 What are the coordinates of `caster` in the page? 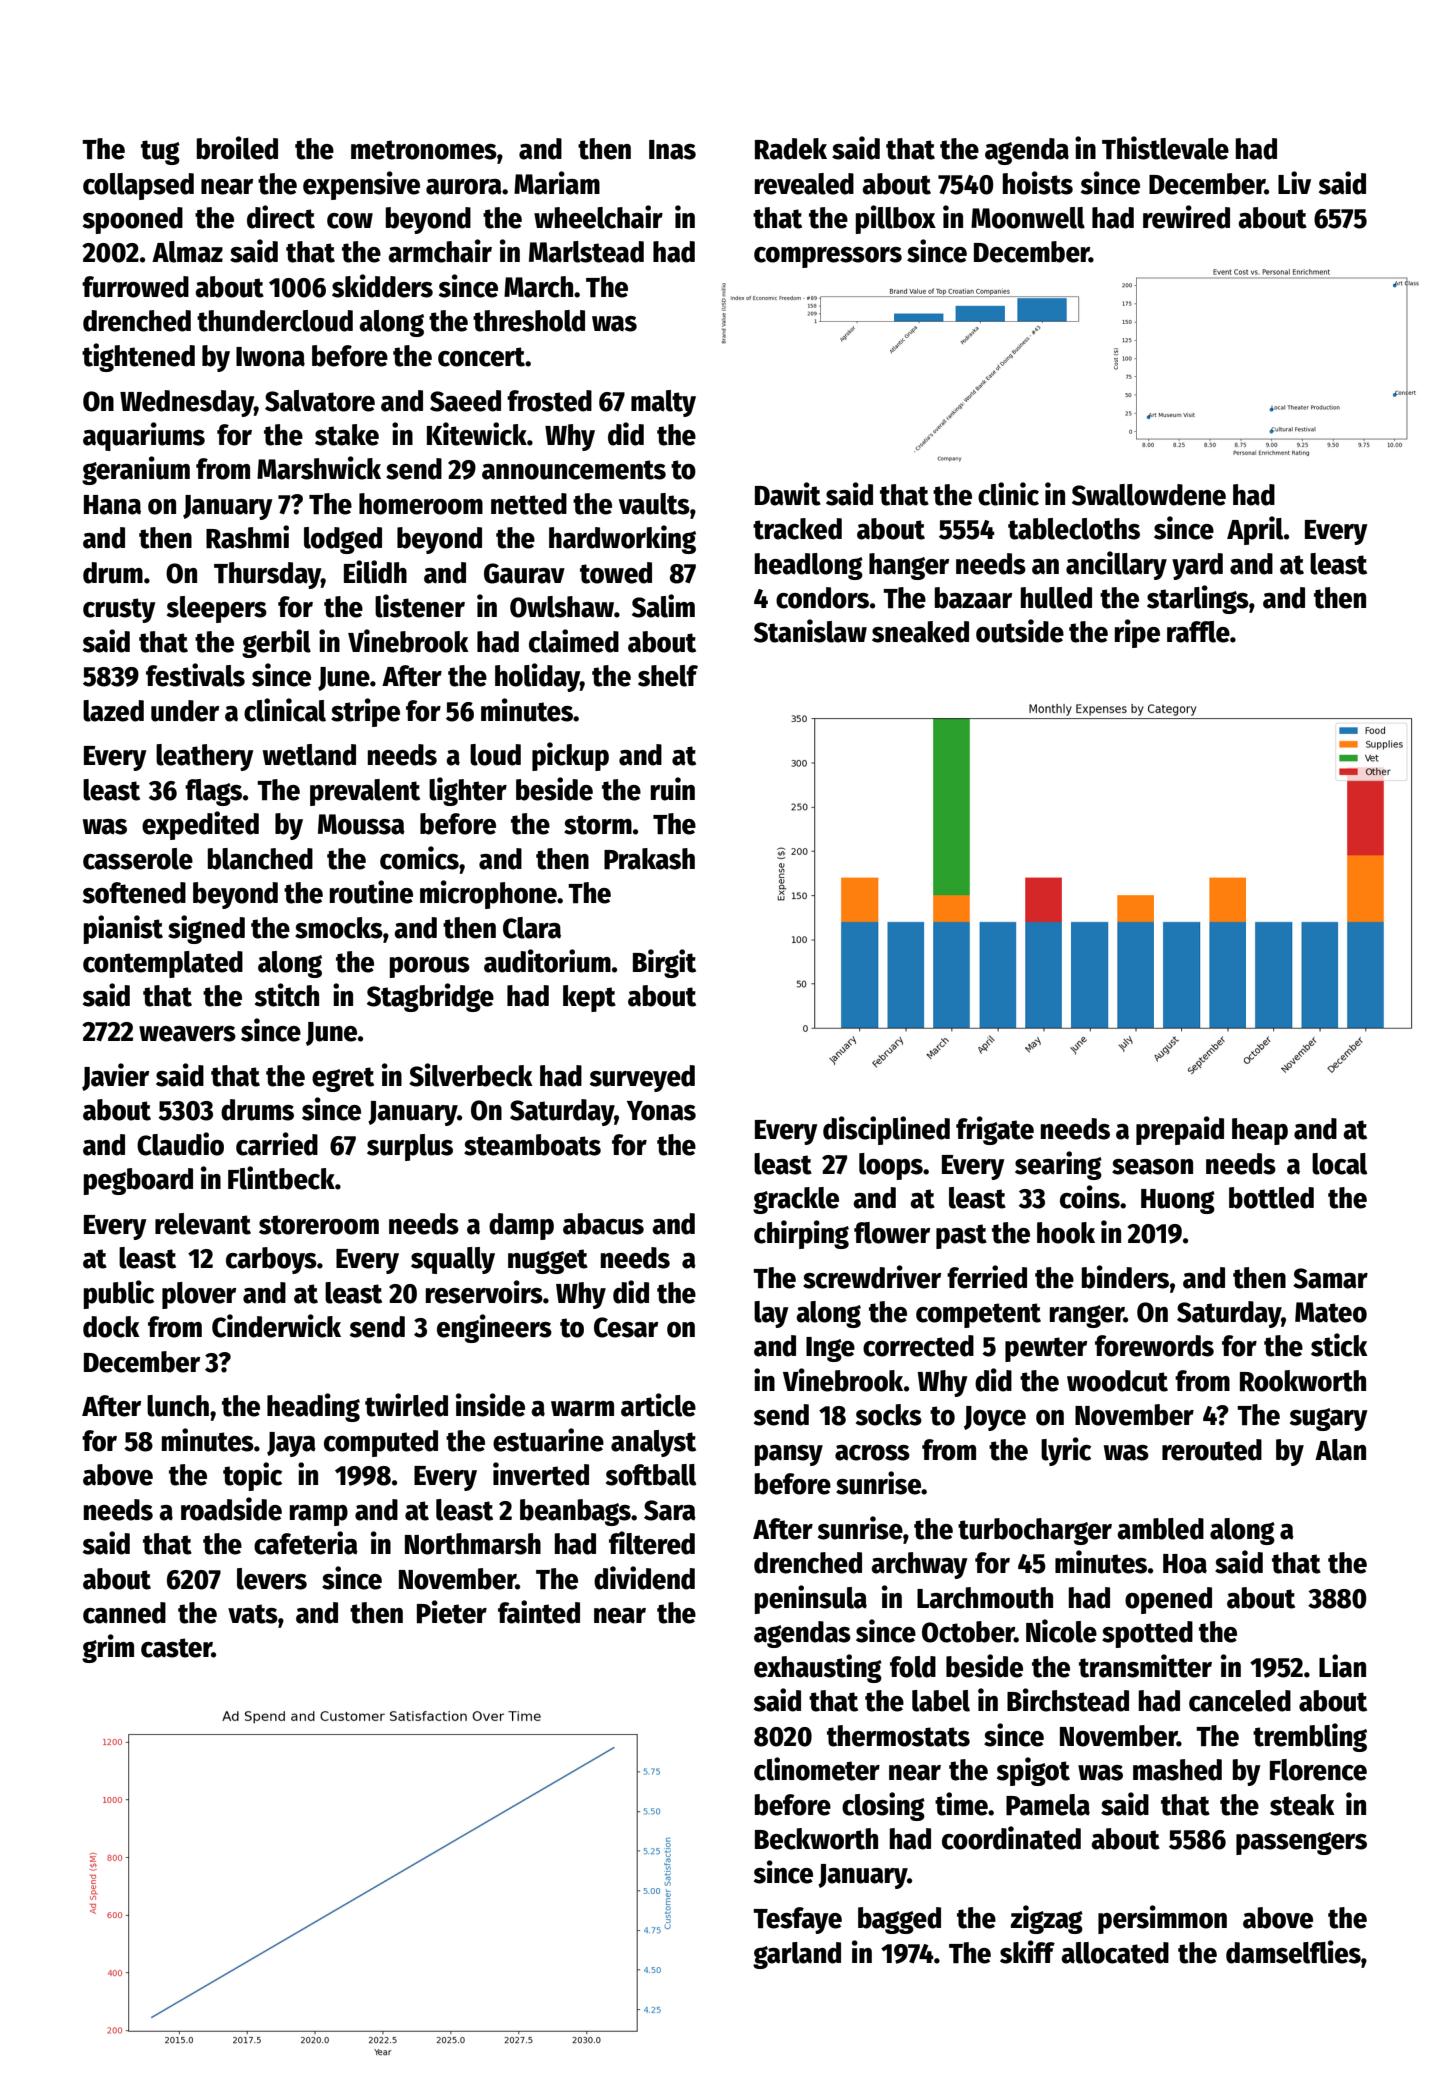 It's located at (176, 1648).
